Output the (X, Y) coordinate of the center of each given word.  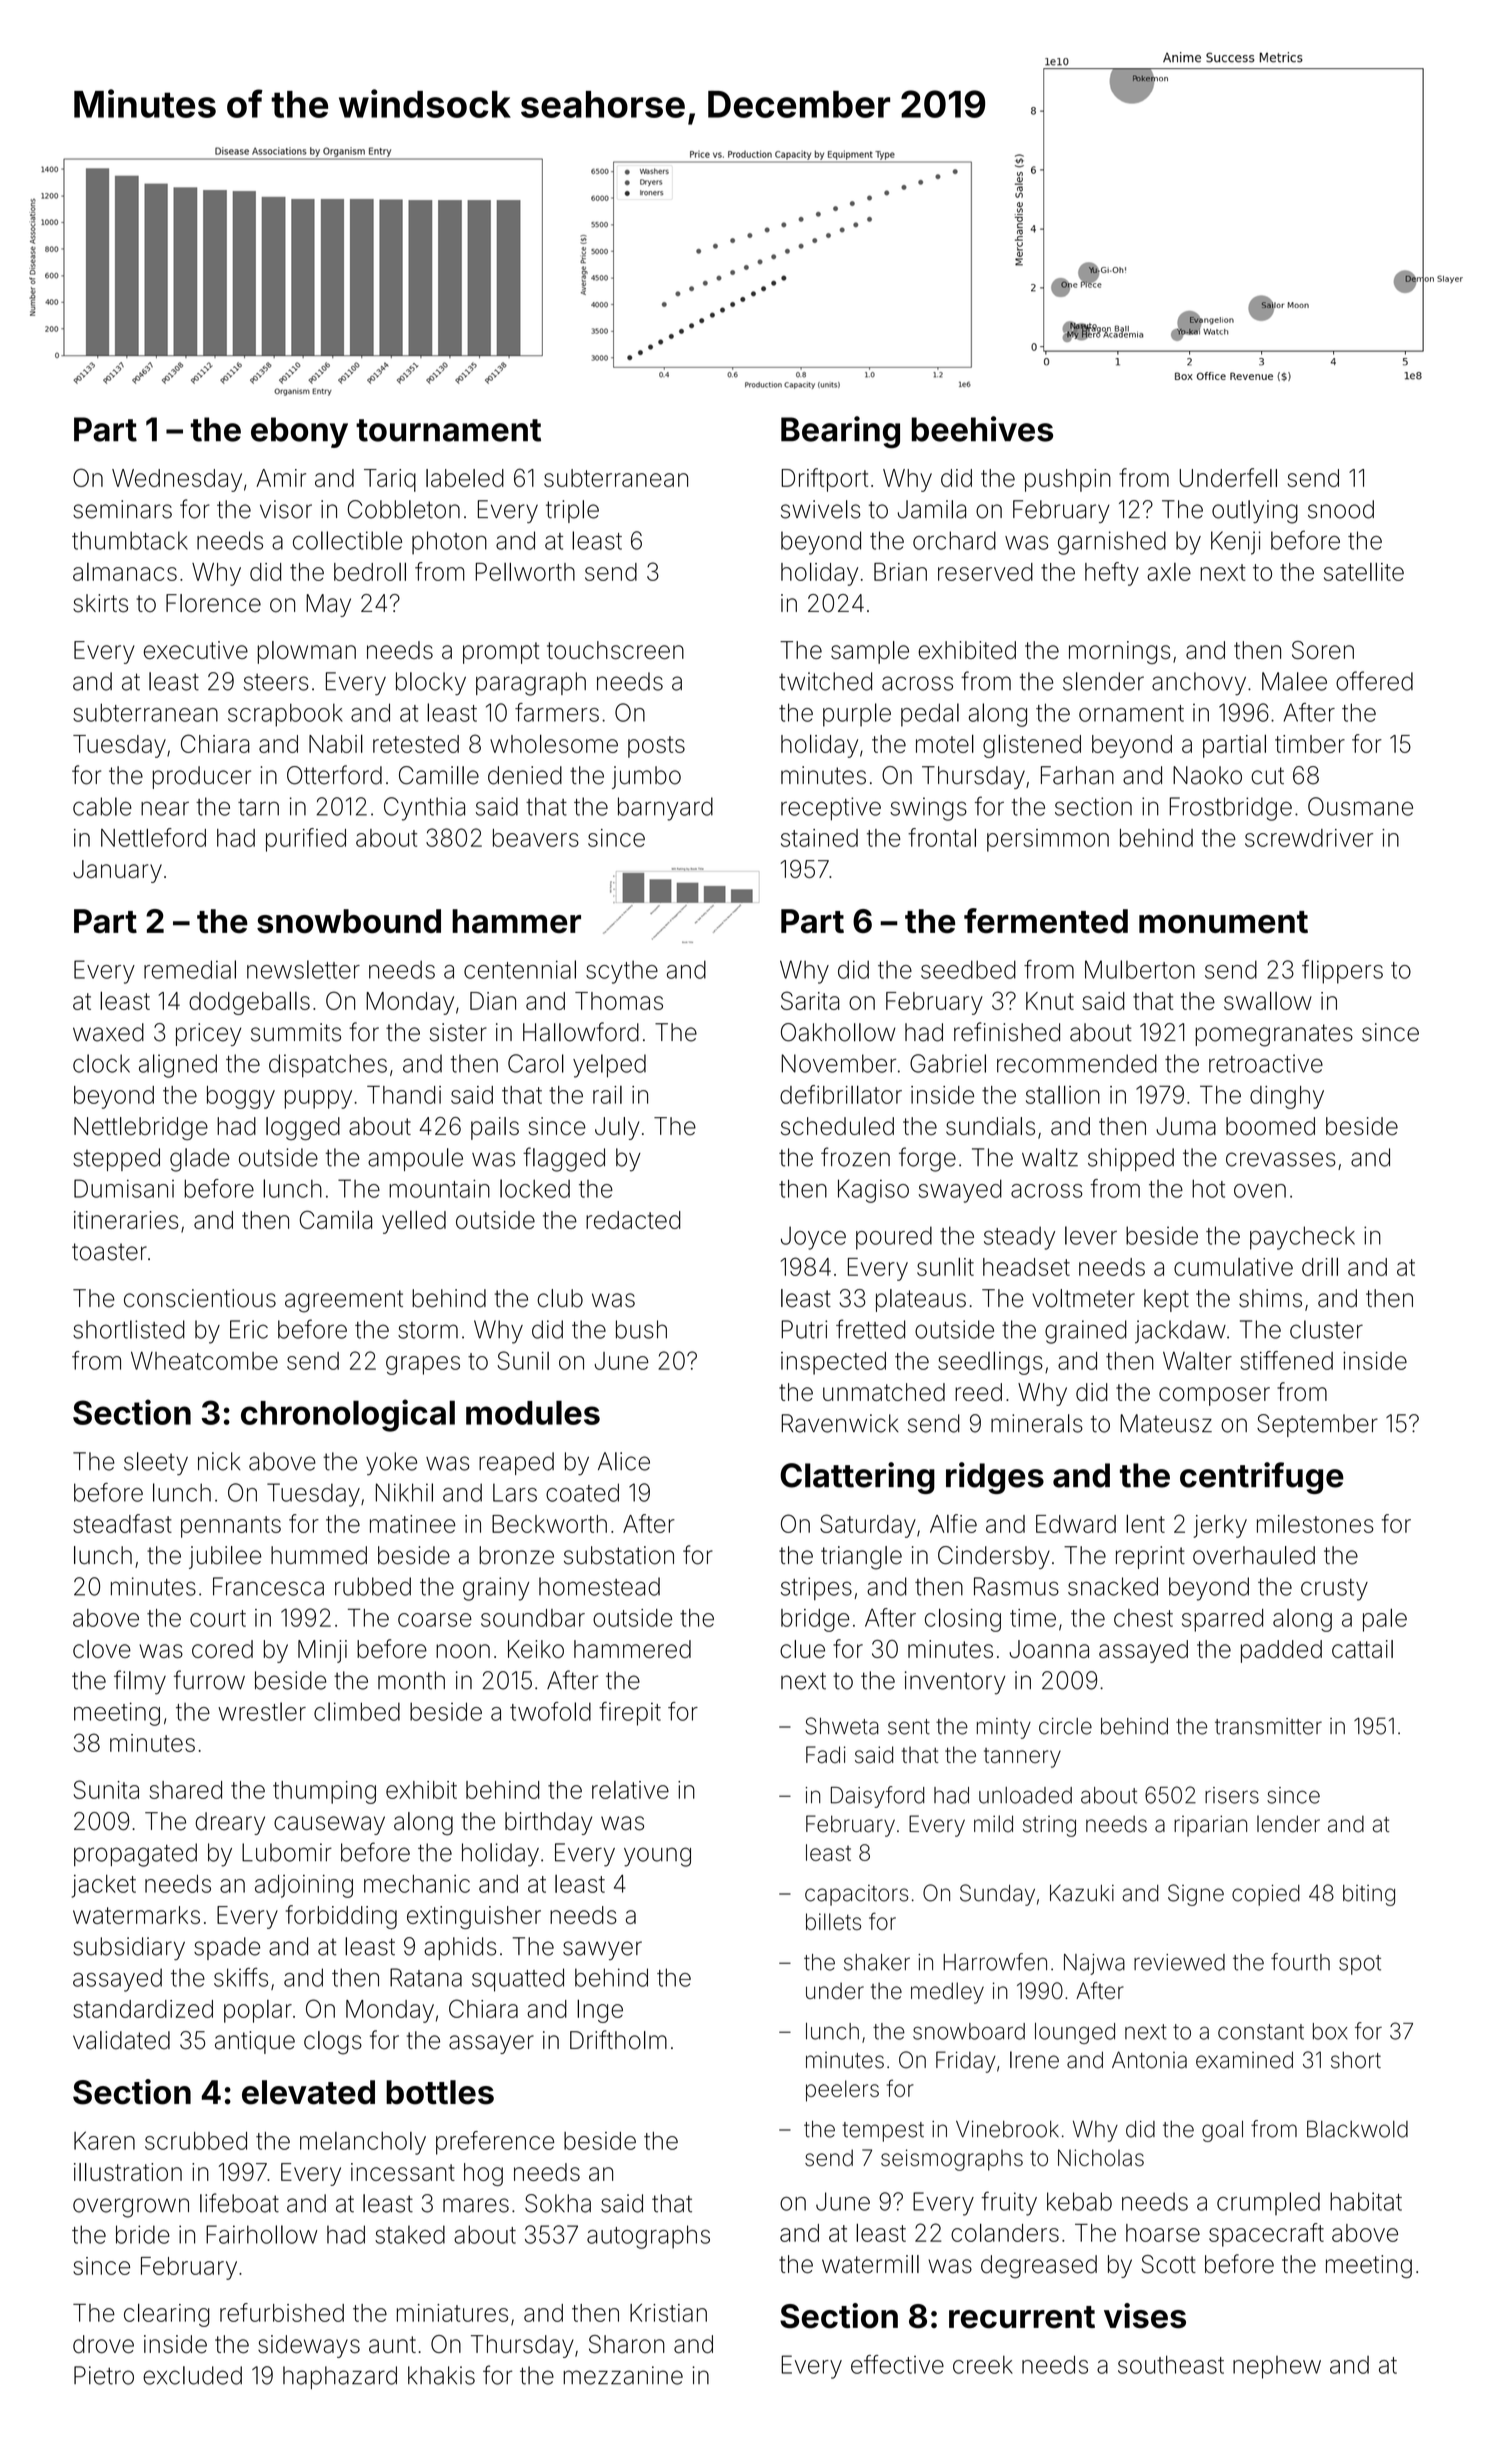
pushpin (1068, 480)
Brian (900, 572)
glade (200, 1160)
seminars (122, 509)
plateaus (921, 1300)
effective (897, 2364)
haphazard (340, 2377)
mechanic (417, 1884)
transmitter (1268, 1726)
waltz (1050, 1157)
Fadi (826, 1755)
